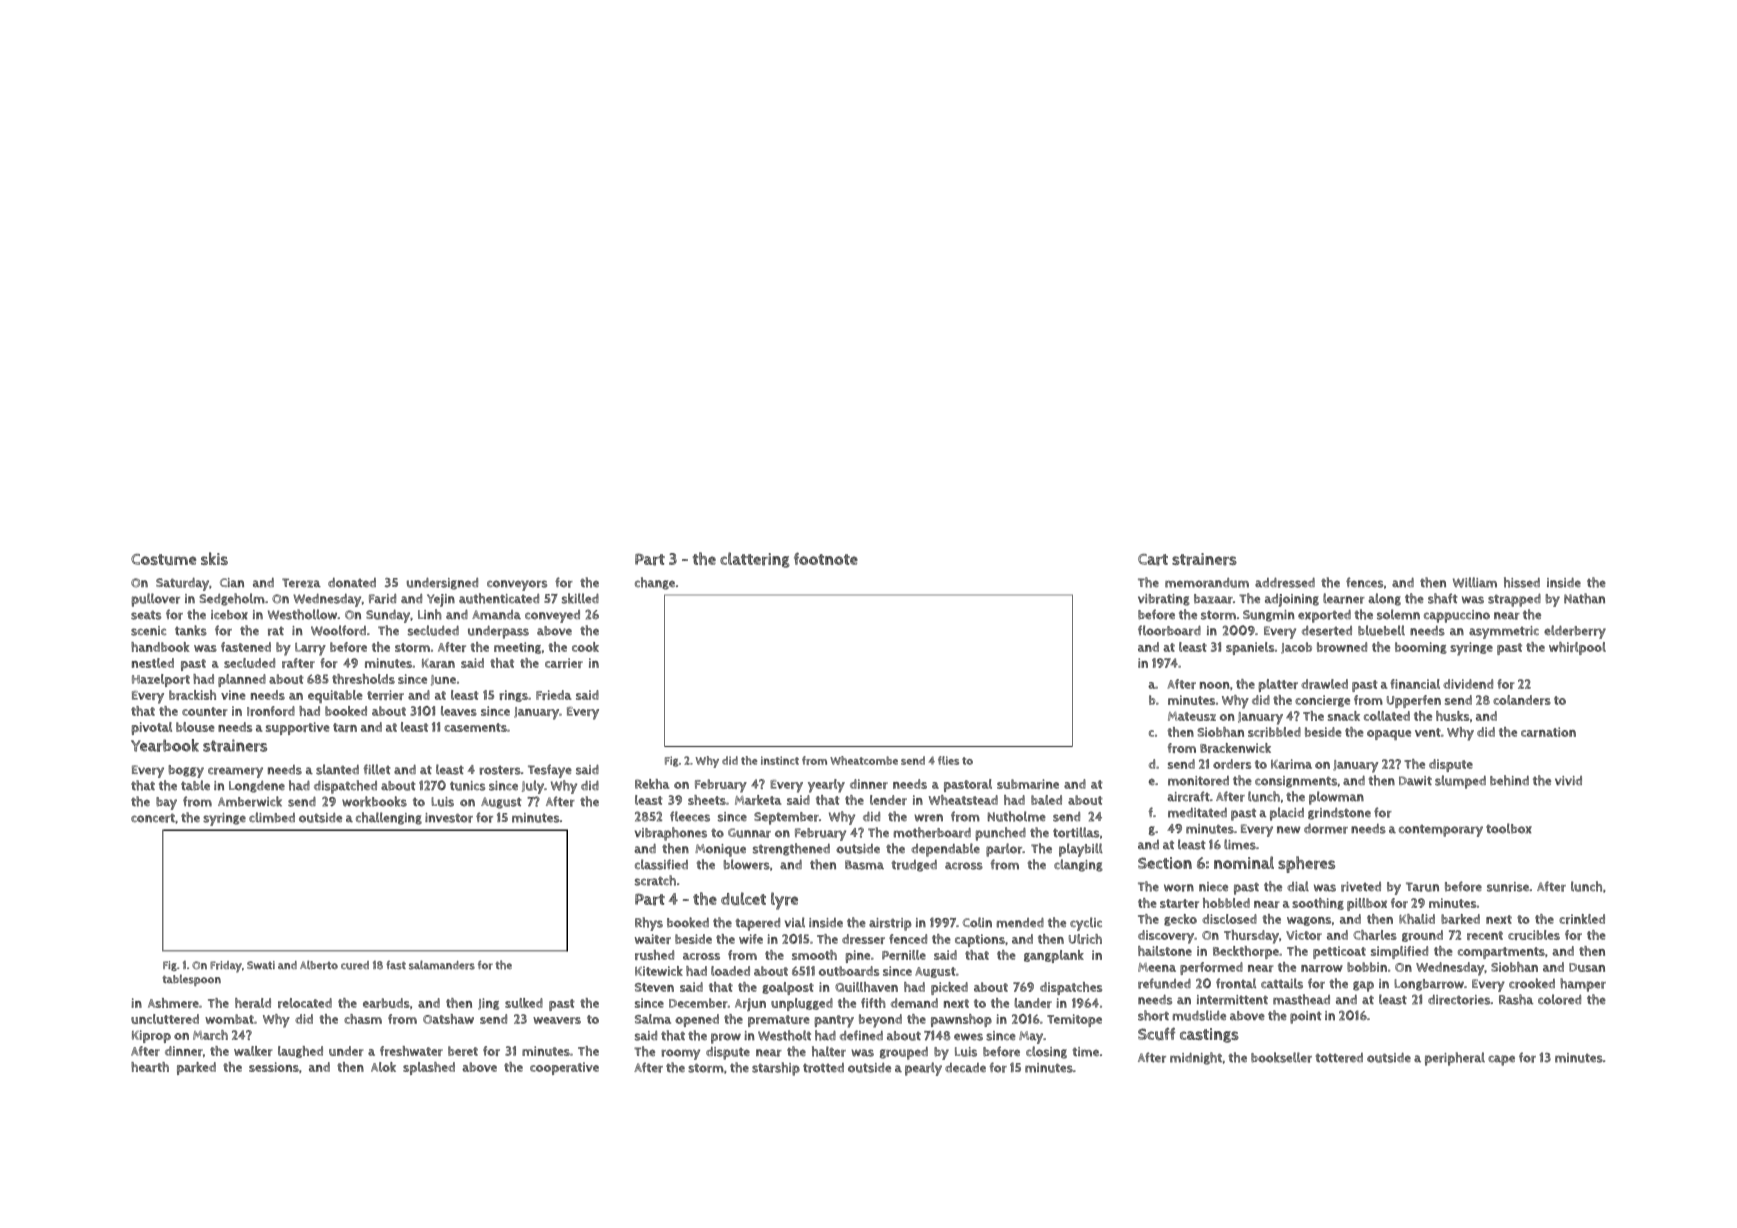  What do you see at coordinates (779, 1021) in the image?
I see `premature` at bounding box center [779, 1021].
